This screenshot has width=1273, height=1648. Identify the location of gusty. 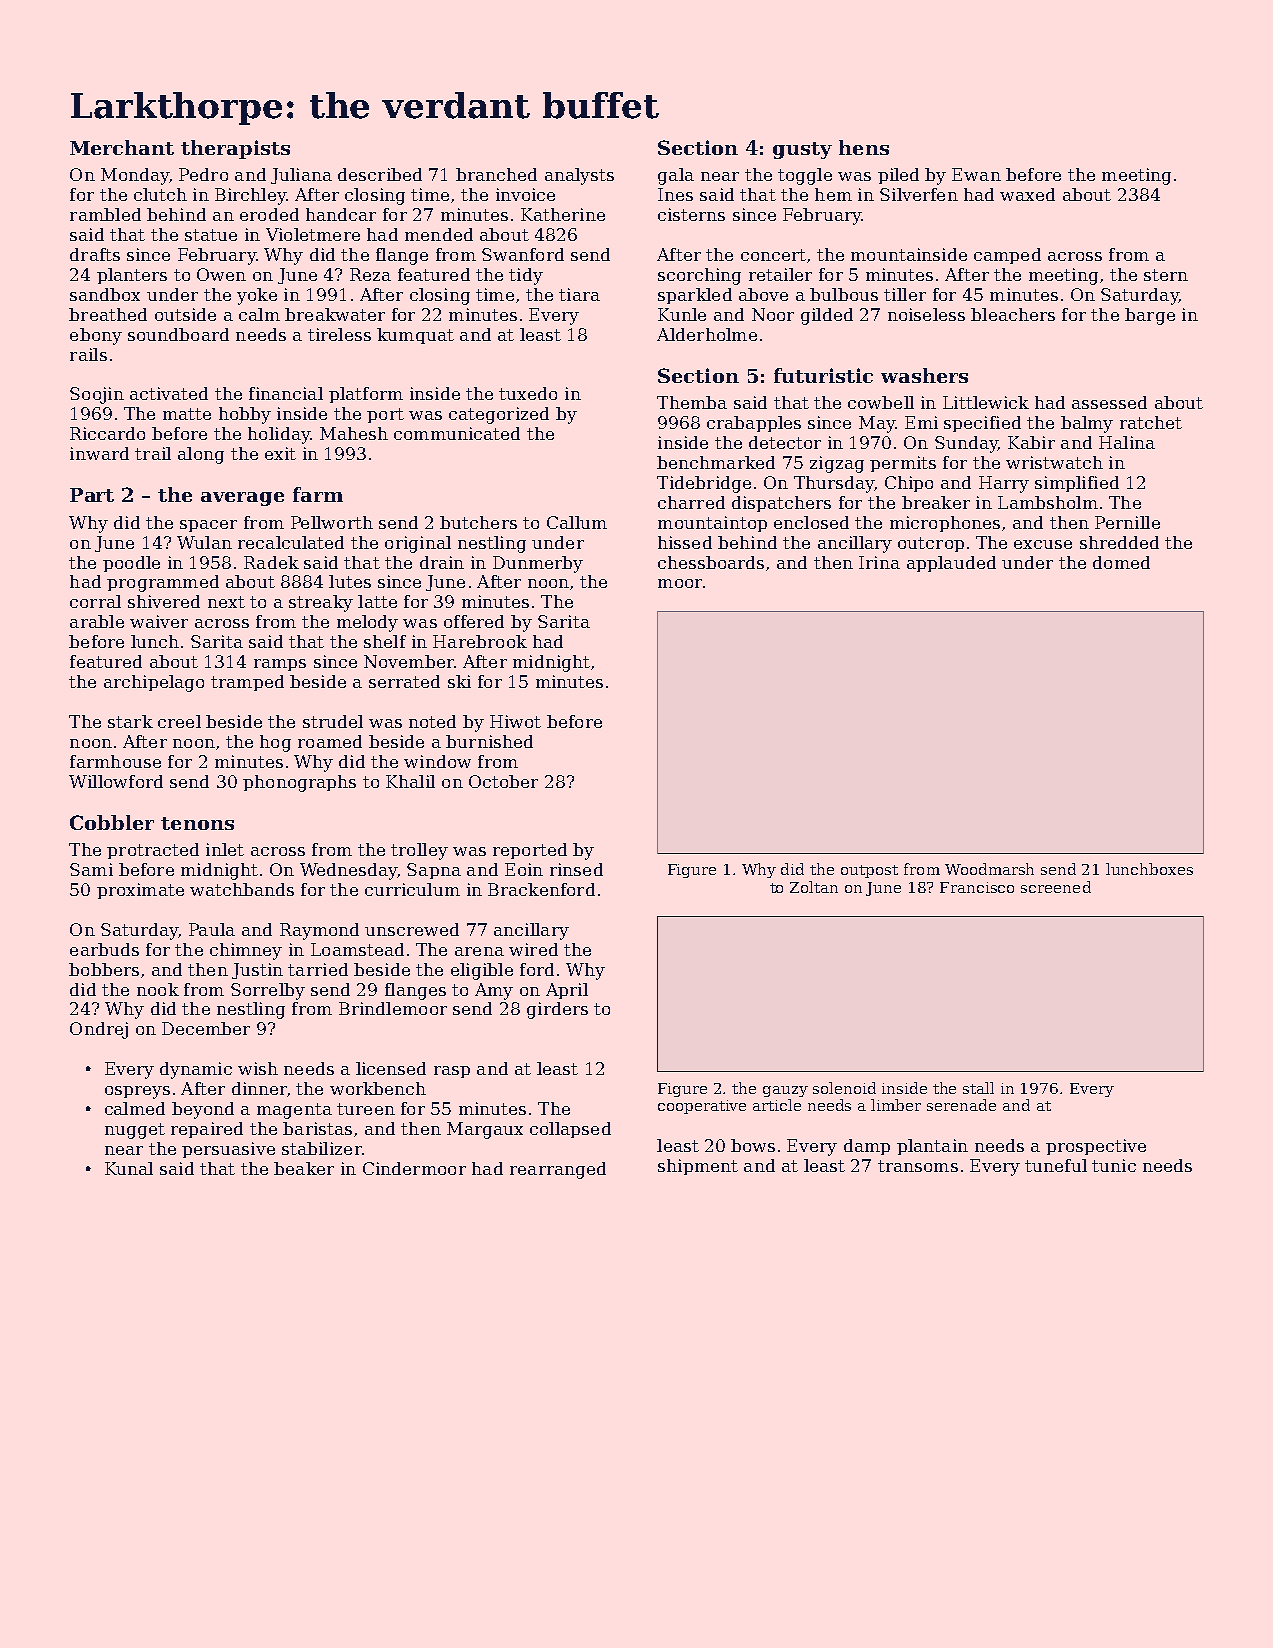
(802, 150).
